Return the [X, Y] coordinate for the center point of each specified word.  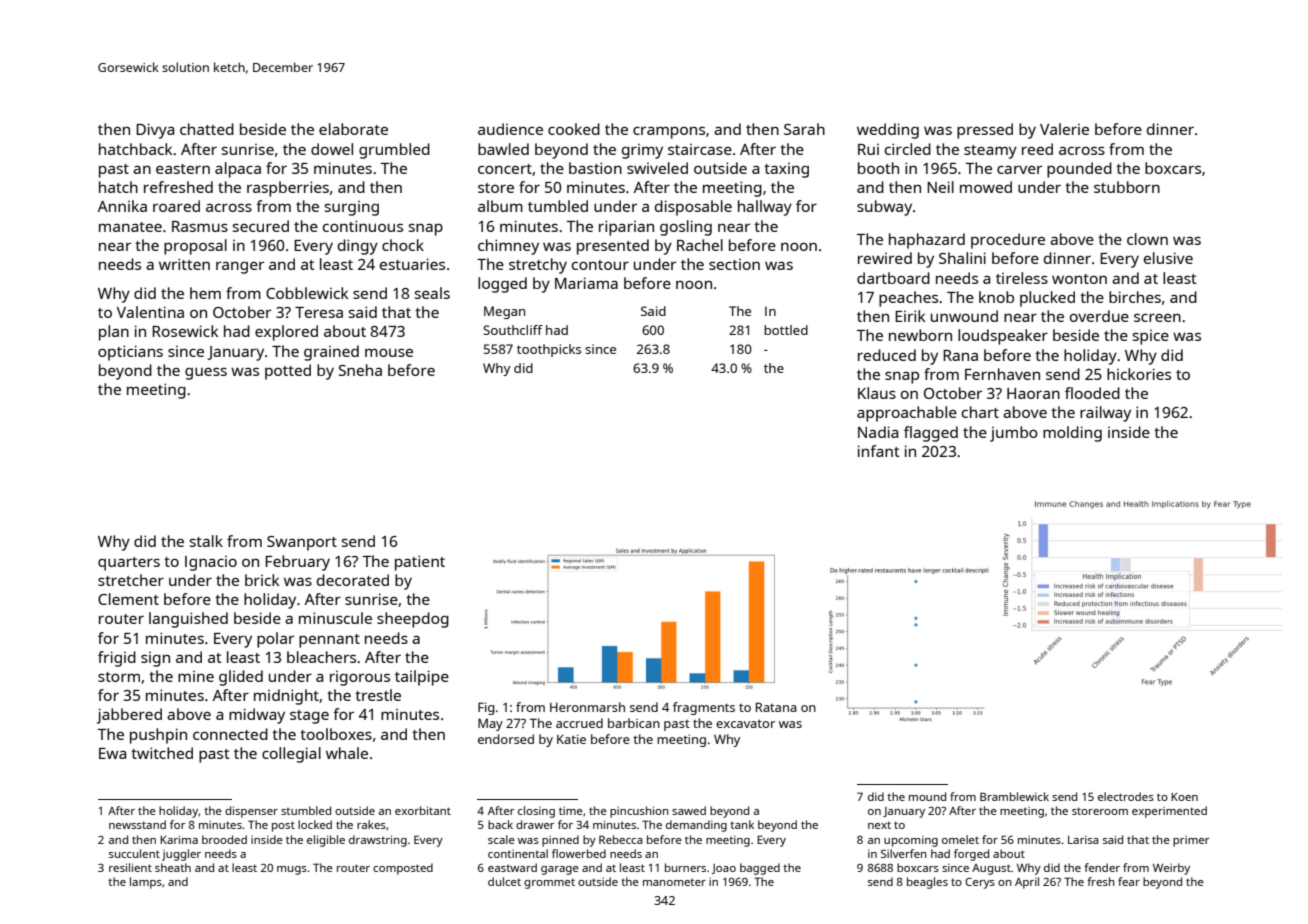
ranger [240, 267]
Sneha [360, 370]
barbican [634, 723]
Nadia [878, 432]
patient [420, 563]
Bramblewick [1014, 796]
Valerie [1064, 129]
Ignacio [211, 563]
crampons [669, 132]
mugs [292, 870]
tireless [1022, 278]
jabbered [129, 716]
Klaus [877, 393]
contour [600, 265]
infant [879, 451]
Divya [155, 131]
